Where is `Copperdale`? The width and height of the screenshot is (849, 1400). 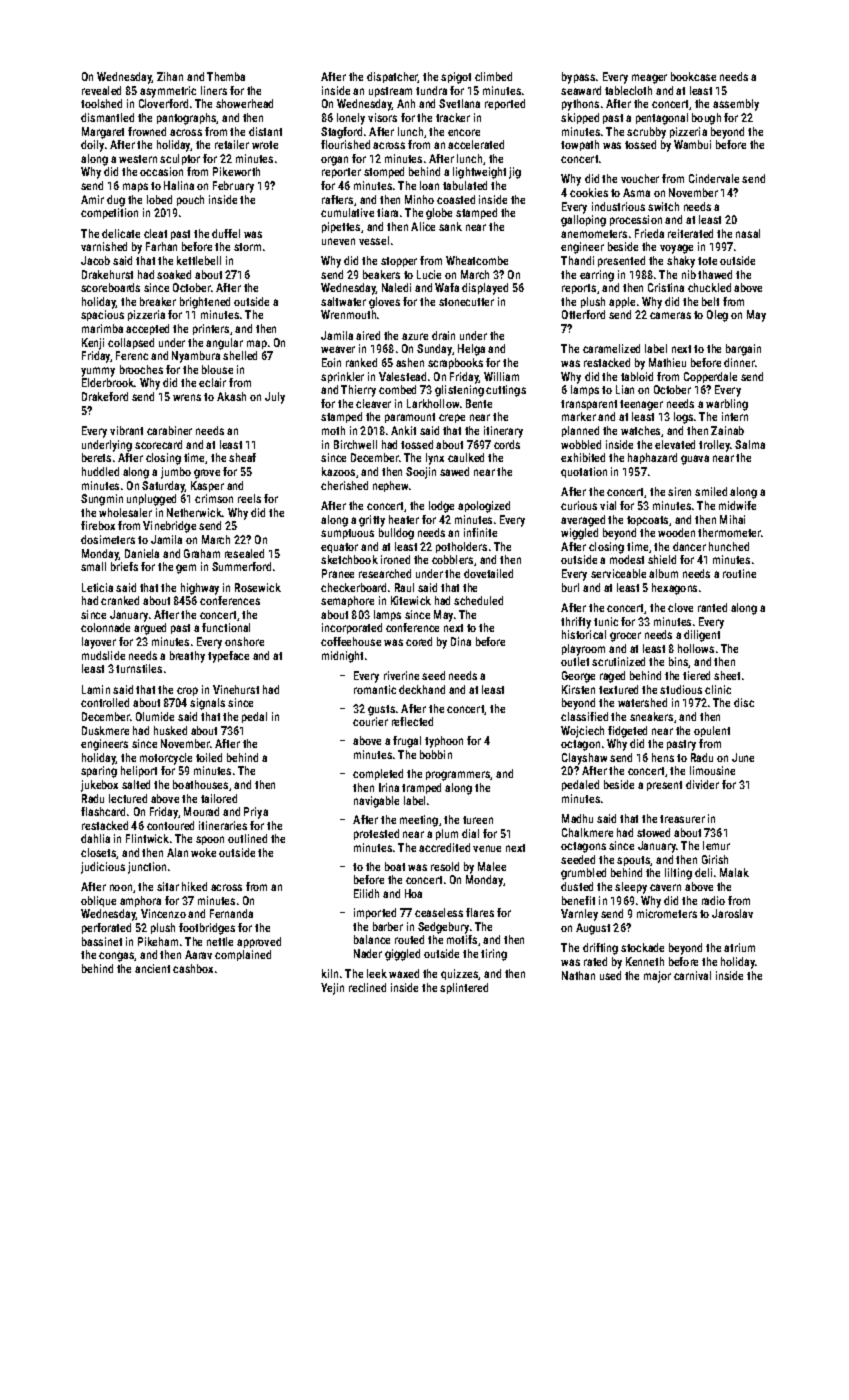
Copperdale is located at coordinates (710, 377).
